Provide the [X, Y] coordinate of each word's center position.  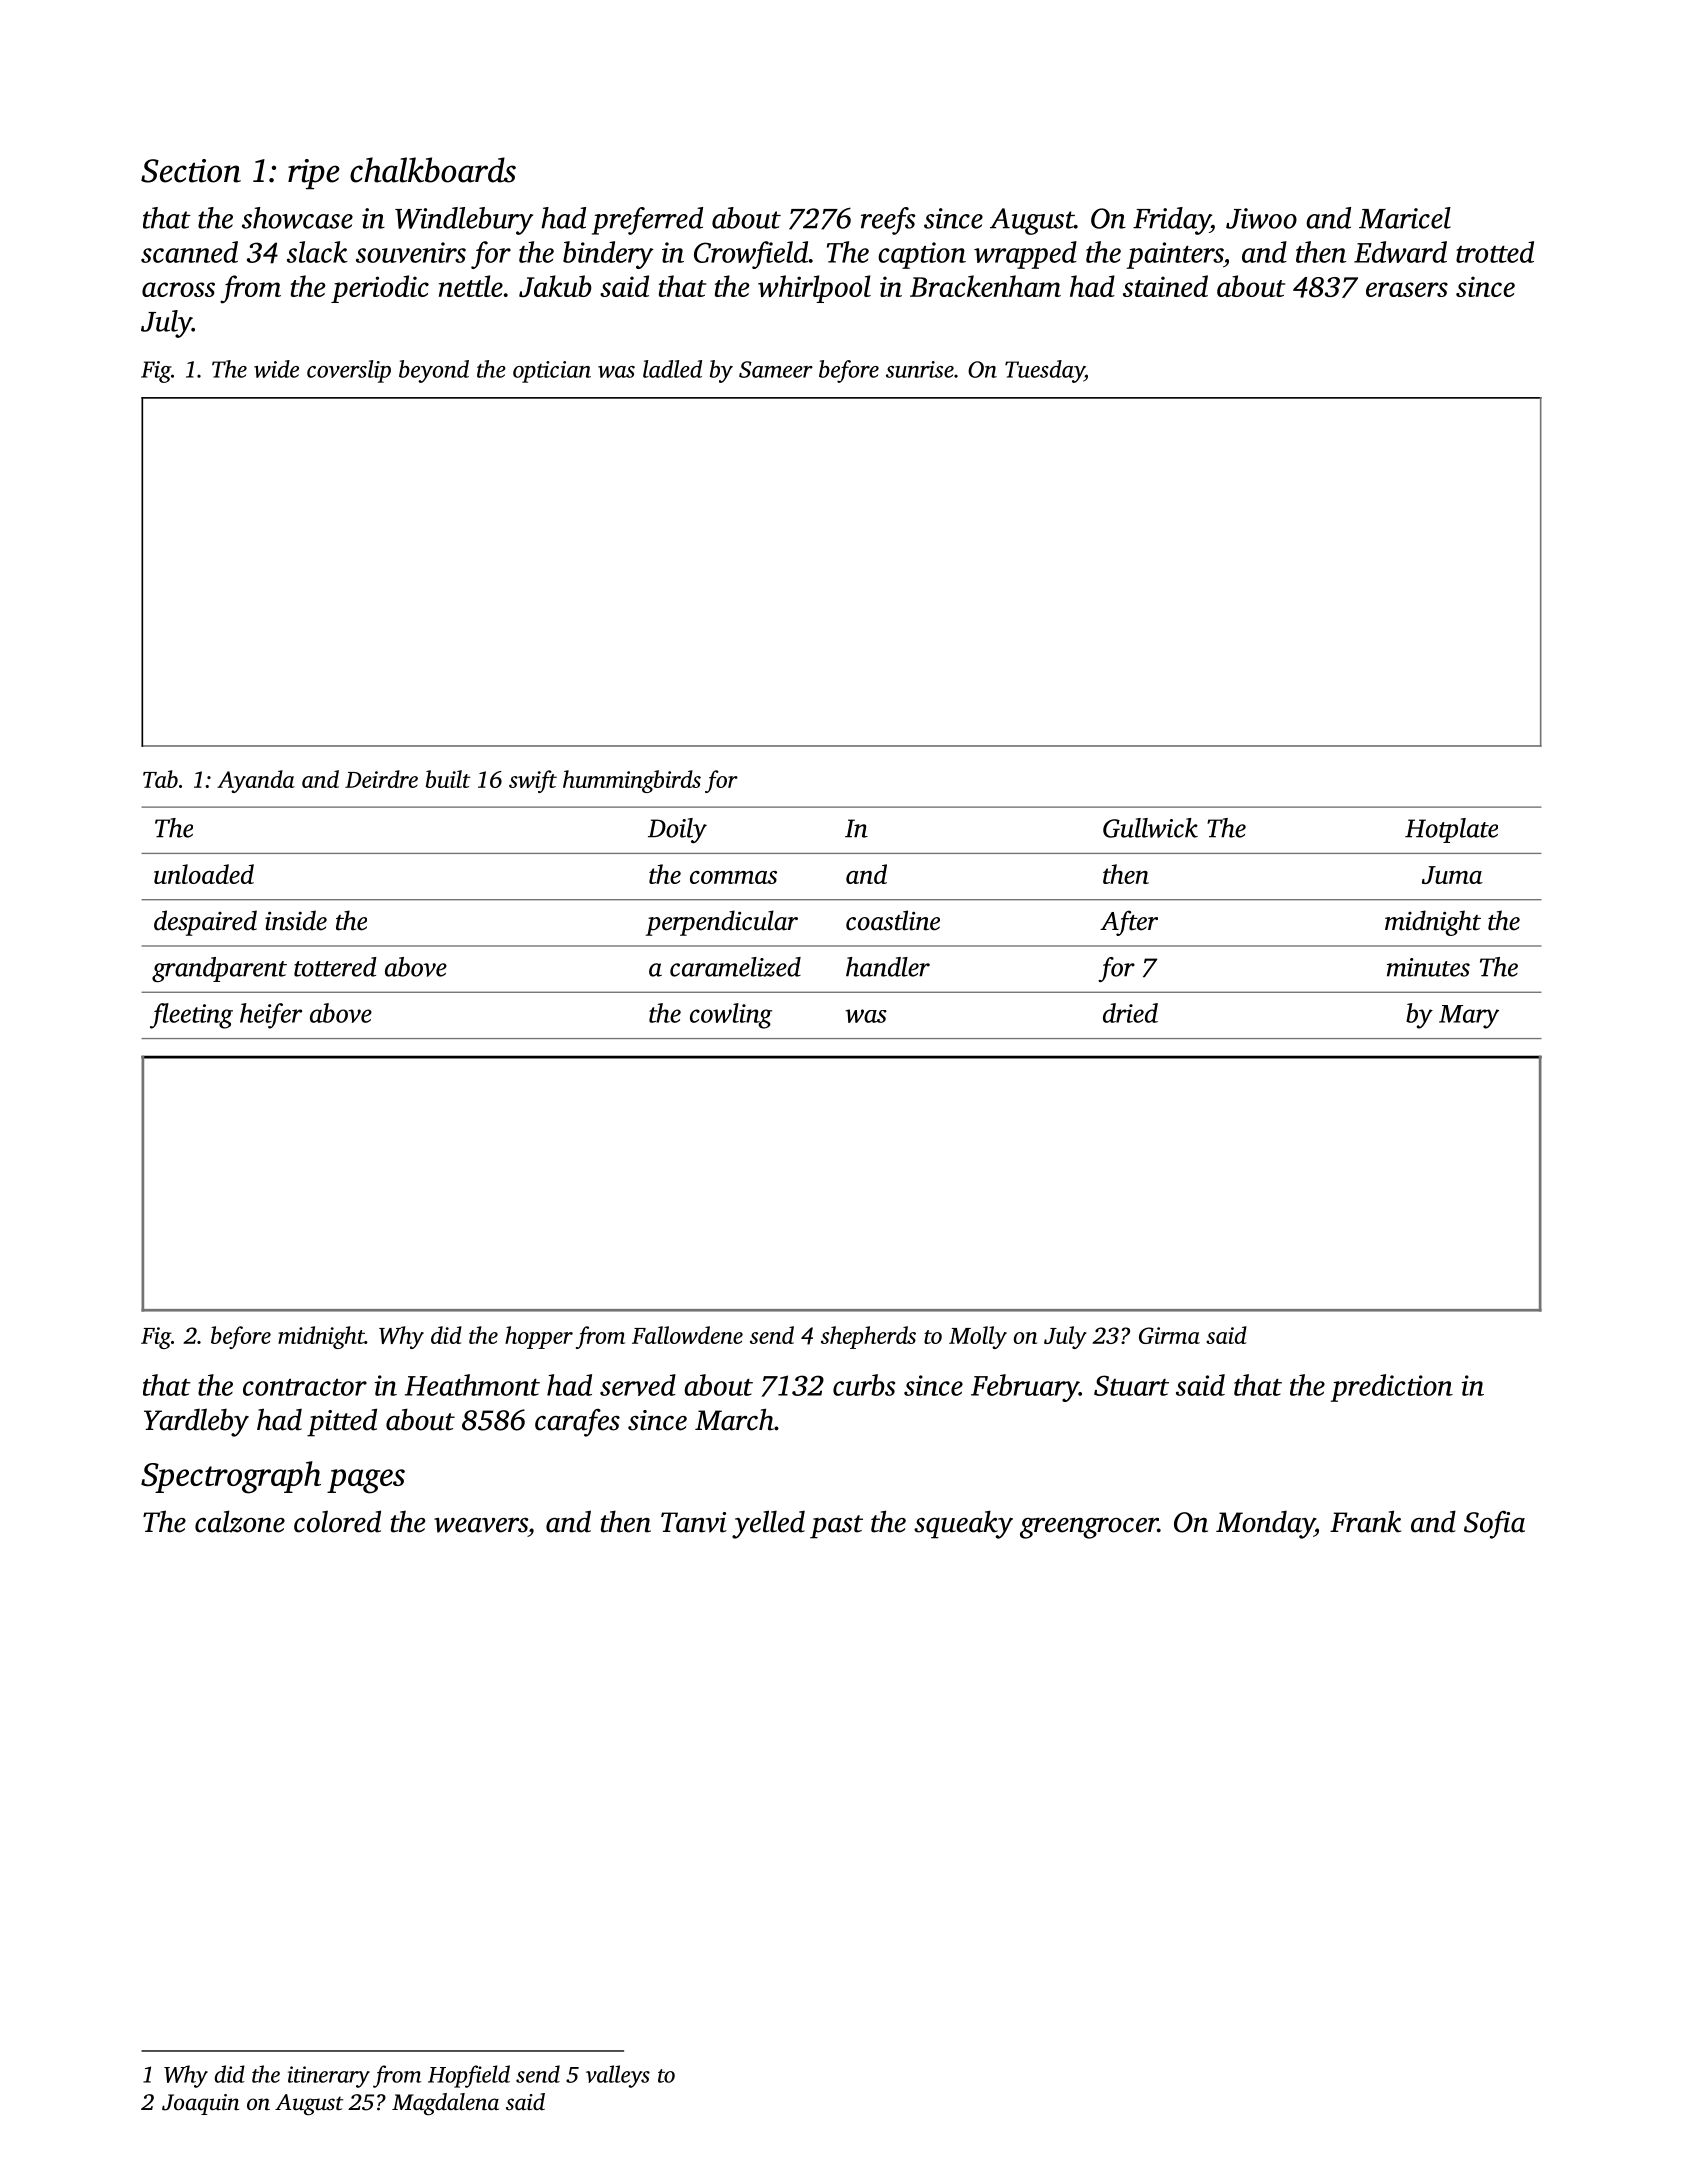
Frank [1365, 1521]
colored [337, 1521]
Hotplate [1451, 830]
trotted [1495, 252]
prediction [1392, 1388]
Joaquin [200, 2104]
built [448, 779]
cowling [731, 1016]
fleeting [191, 1016]
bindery [608, 255]
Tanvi [694, 1522]
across [178, 289]
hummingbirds [632, 781]
